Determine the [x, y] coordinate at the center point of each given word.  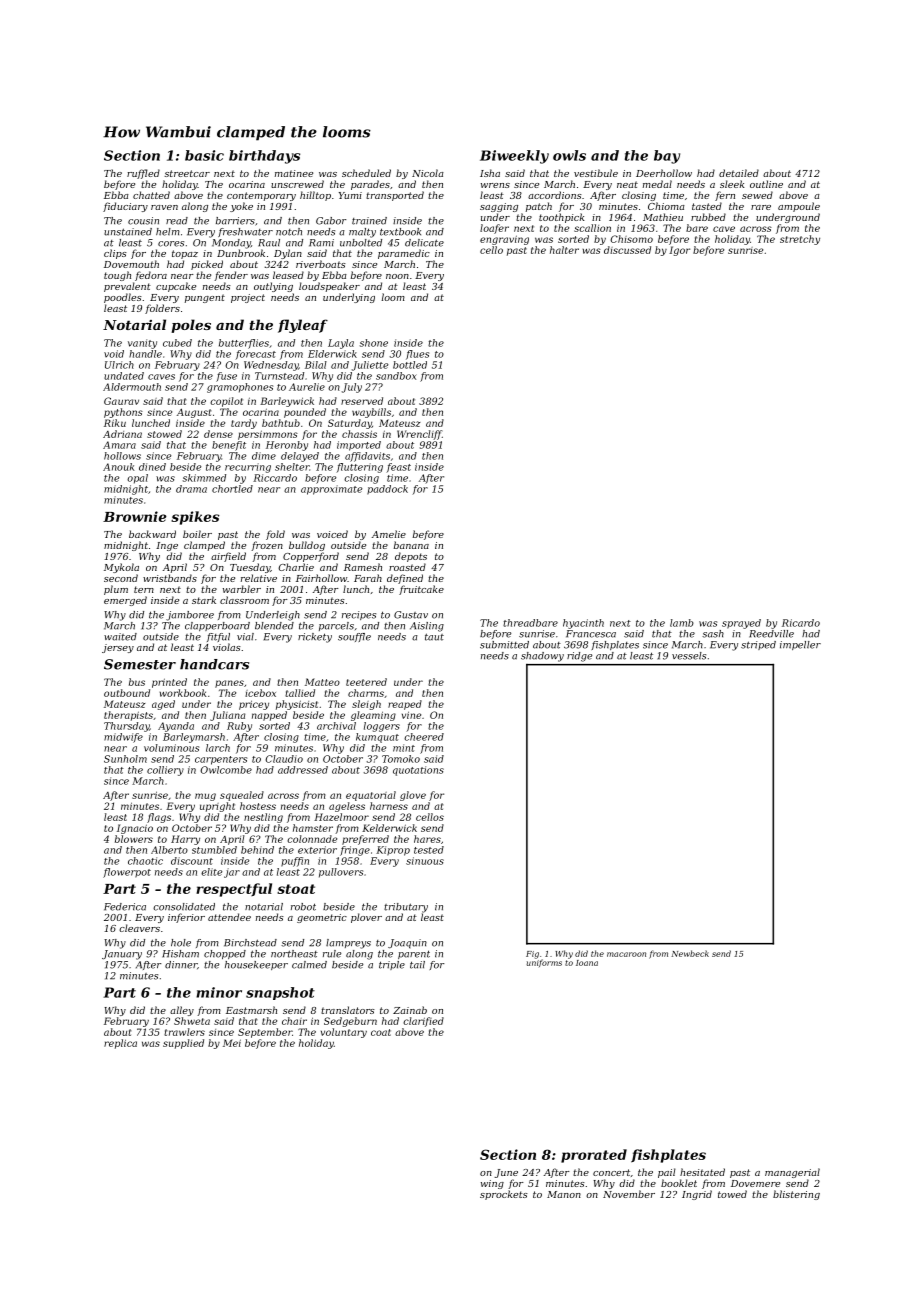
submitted [504, 645]
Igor [679, 251]
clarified [423, 1022]
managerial [792, 1173]
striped [758, 645]
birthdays [264, 157]
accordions [555, 195]
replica [120, 1044]
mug [205, 797]
